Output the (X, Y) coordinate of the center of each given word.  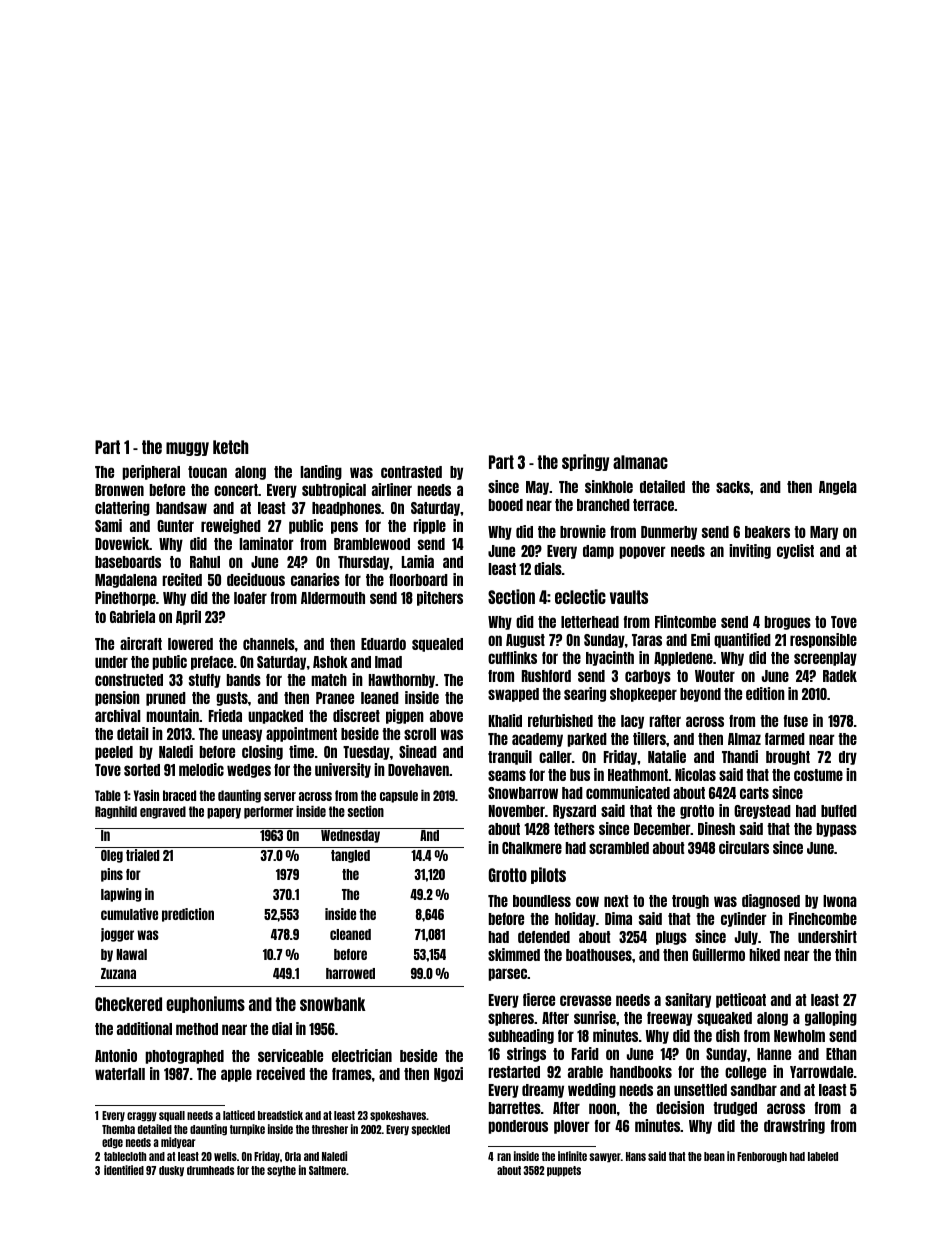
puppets (564, 1171)
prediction (188, 915)
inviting (750, 551)
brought (788, 758)
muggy (187, 449)
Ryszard (574, 812)
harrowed (350, 973)
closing (262, 752)
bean (714, 1156)
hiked (764, 954)
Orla (293, 1156)
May (537, 488)
